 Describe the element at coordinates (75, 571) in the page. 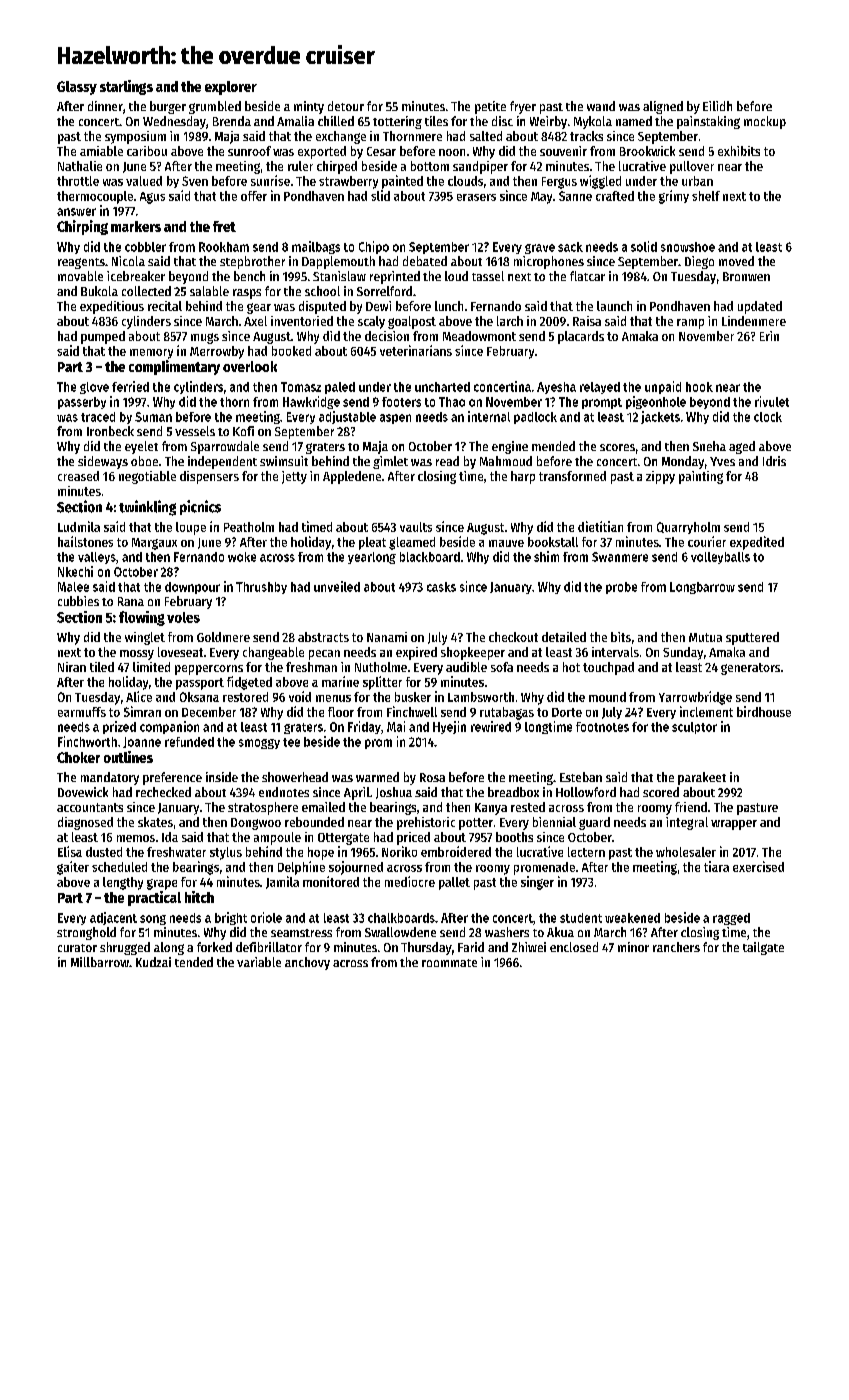

I see `Nkechi` at that location.
